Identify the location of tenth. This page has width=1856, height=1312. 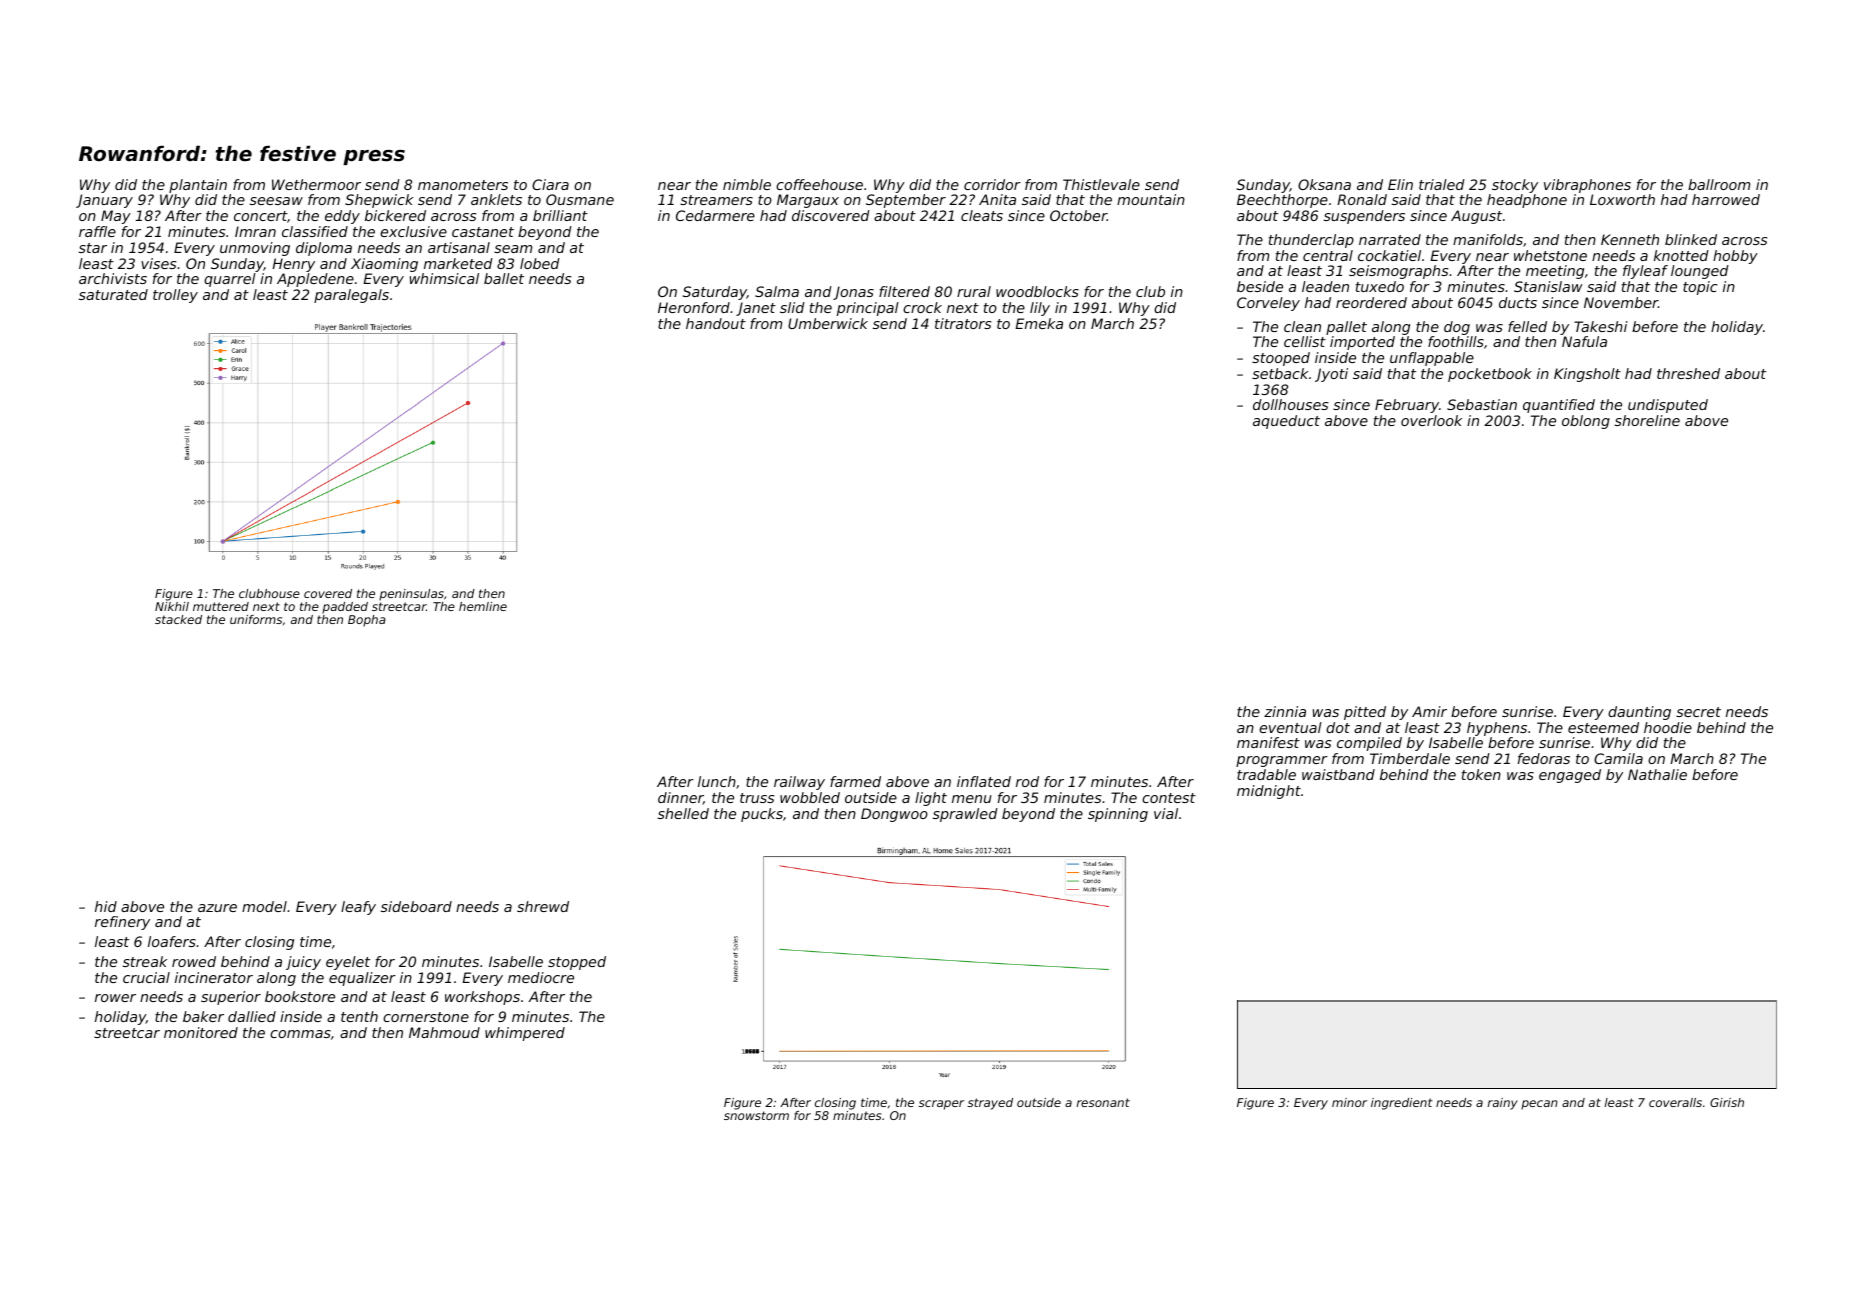
(359, 1016).
